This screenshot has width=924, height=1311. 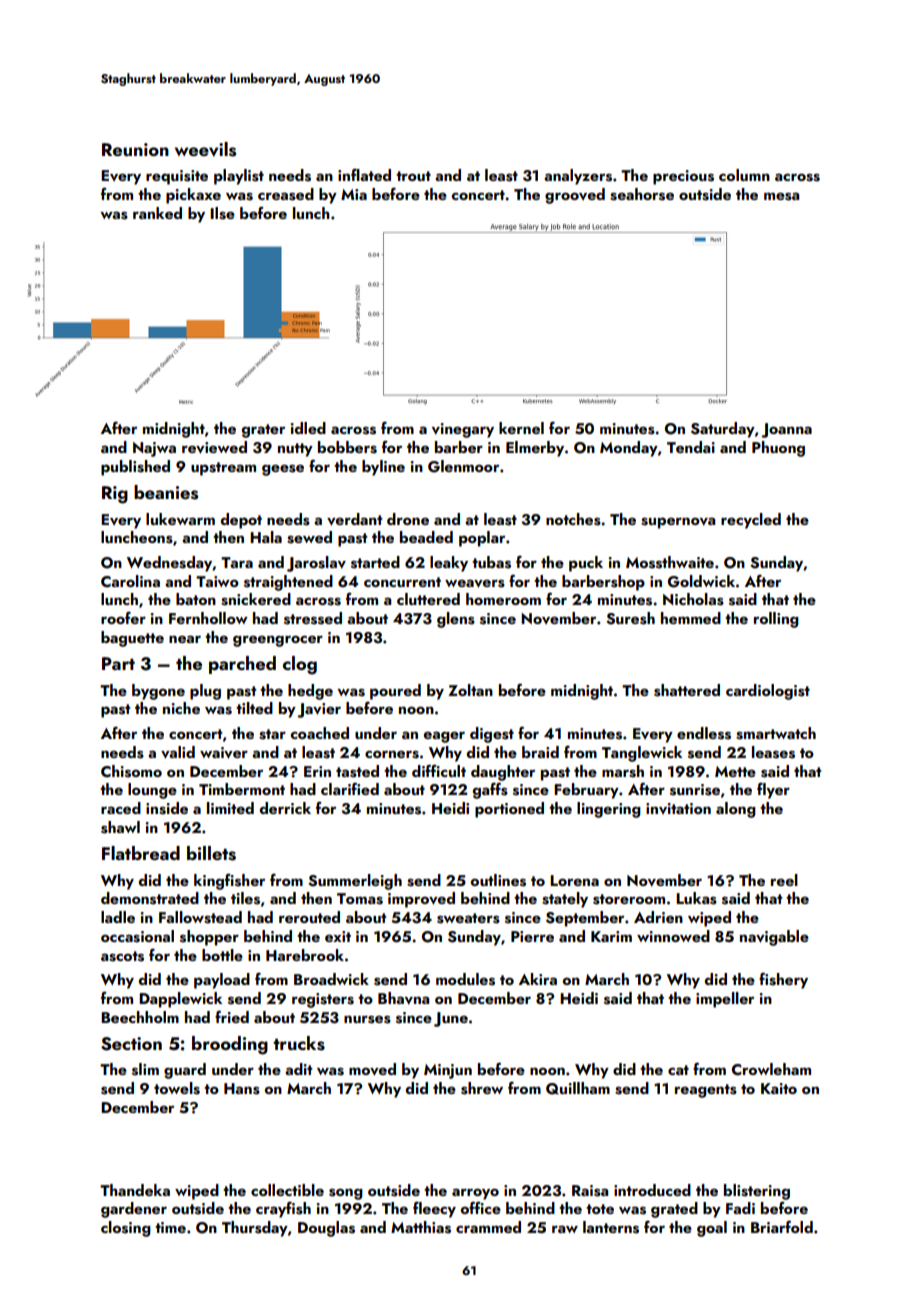 What do you see at coordinates (157, 213) in the screenshot?
I see `ranked` at bounding box center [157, 213].
